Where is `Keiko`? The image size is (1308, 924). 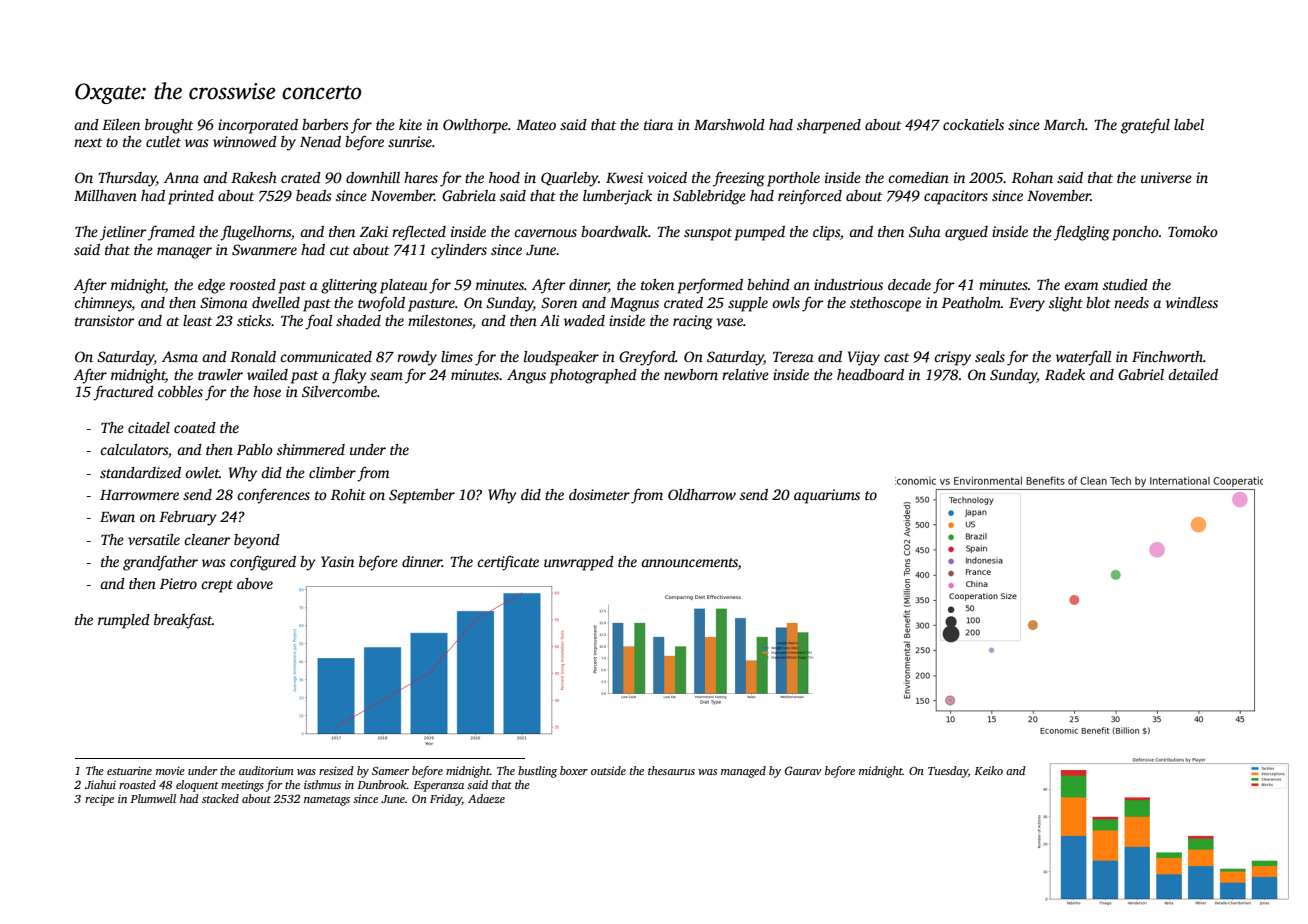
Keiko is located at coordinates (988, 770).
